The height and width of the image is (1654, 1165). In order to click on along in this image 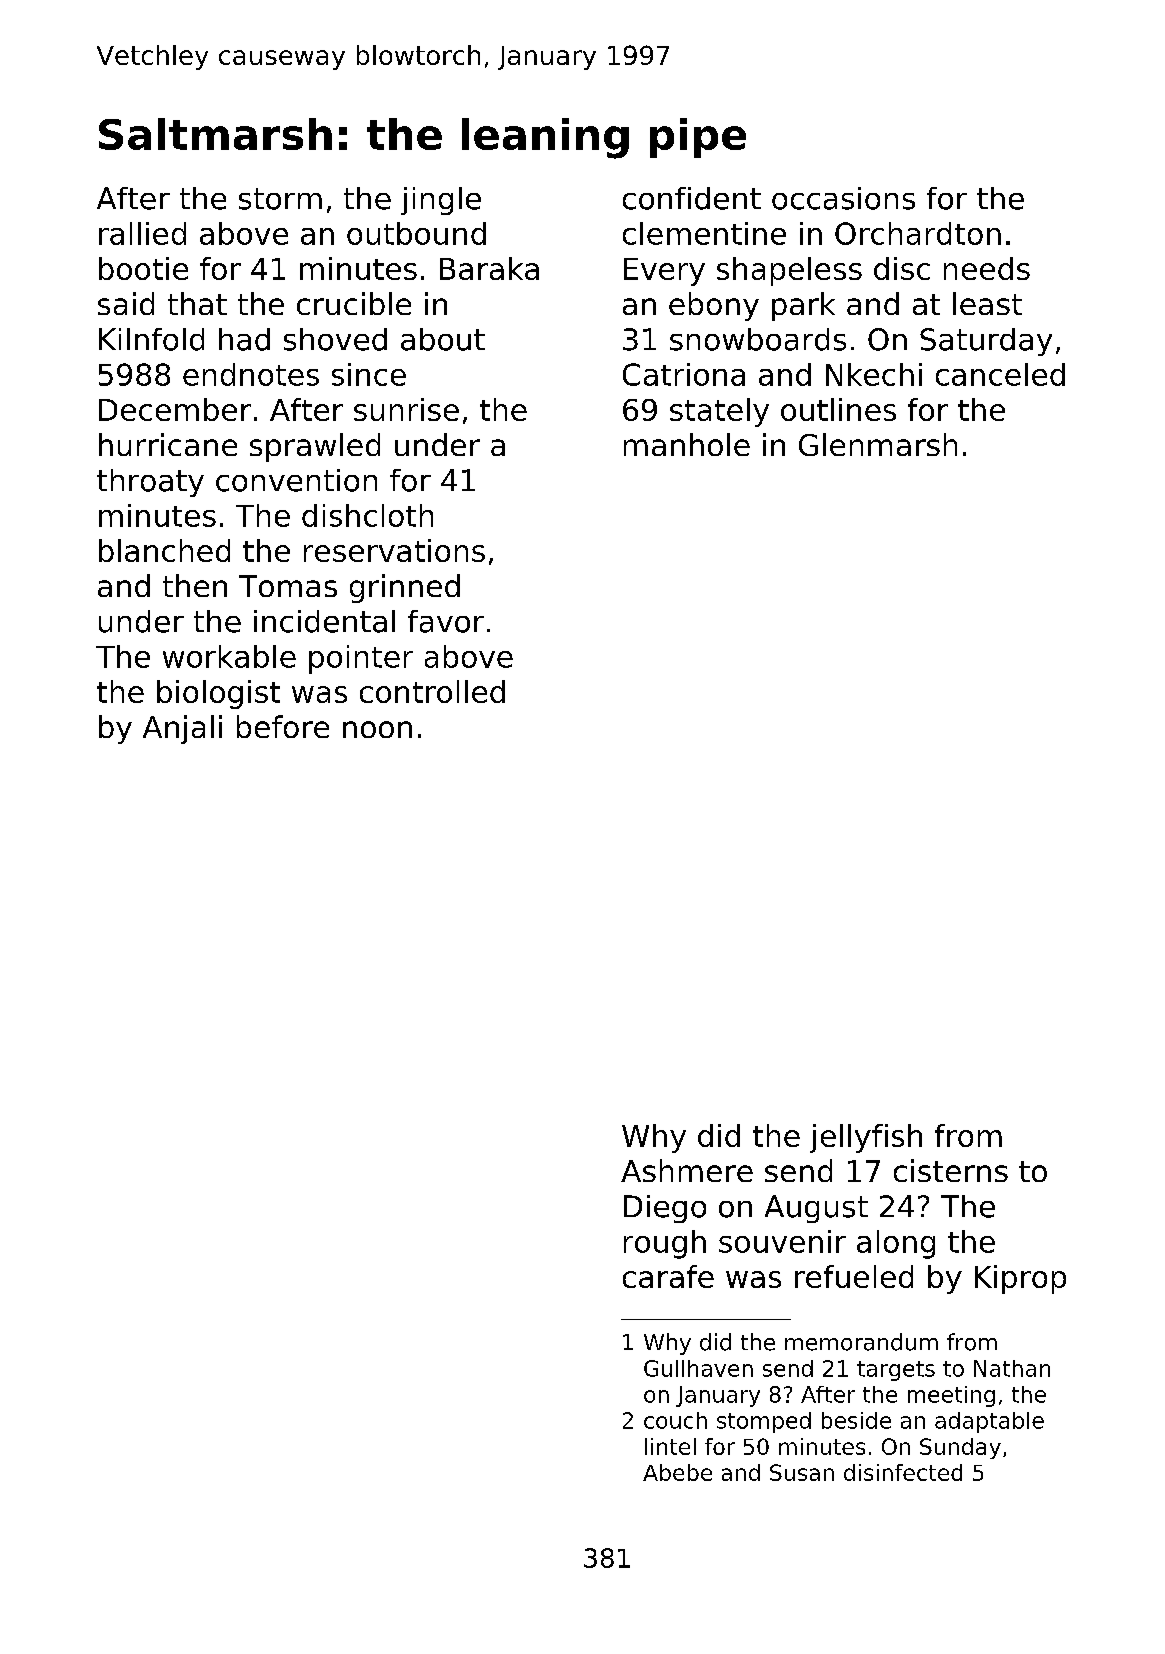, I will do `click(896, 1244)`.
